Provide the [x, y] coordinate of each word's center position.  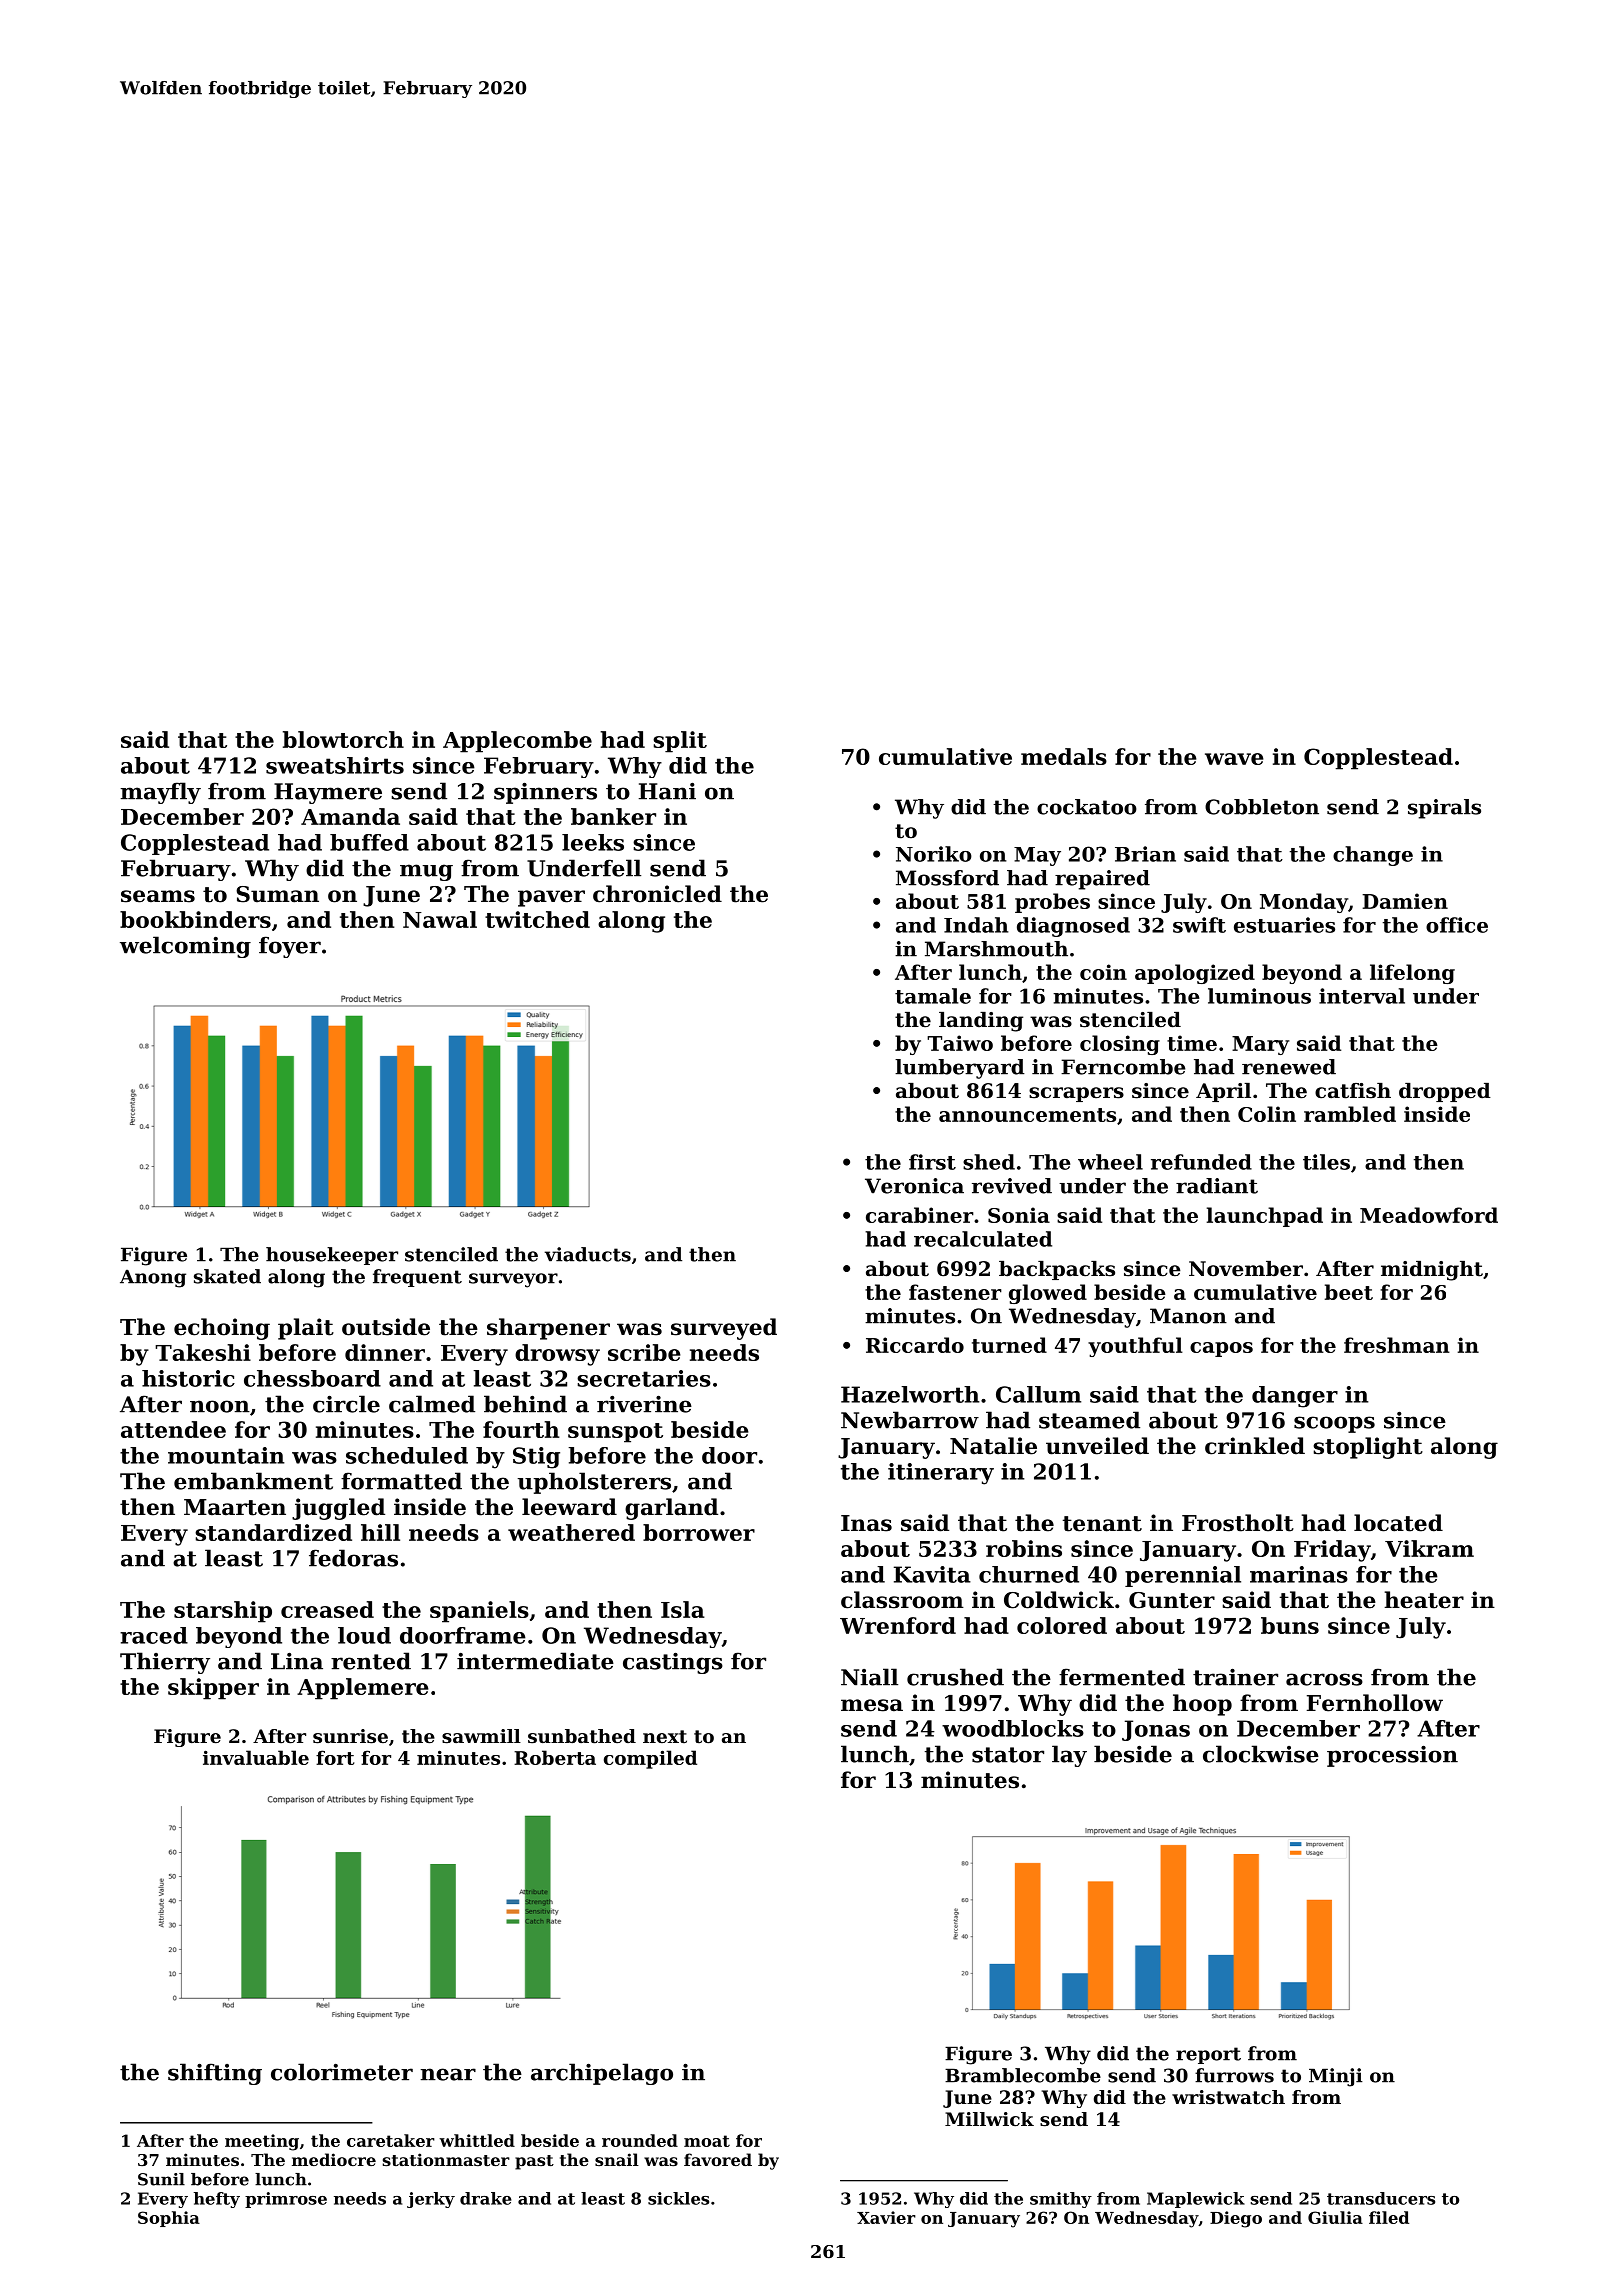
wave [1234, 759]
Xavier [886, 2217]
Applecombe [517, 742]
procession [1392, 1756]
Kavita [932, 1574]
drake [486, 2198]
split [680, 742]
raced [154, 1635]
